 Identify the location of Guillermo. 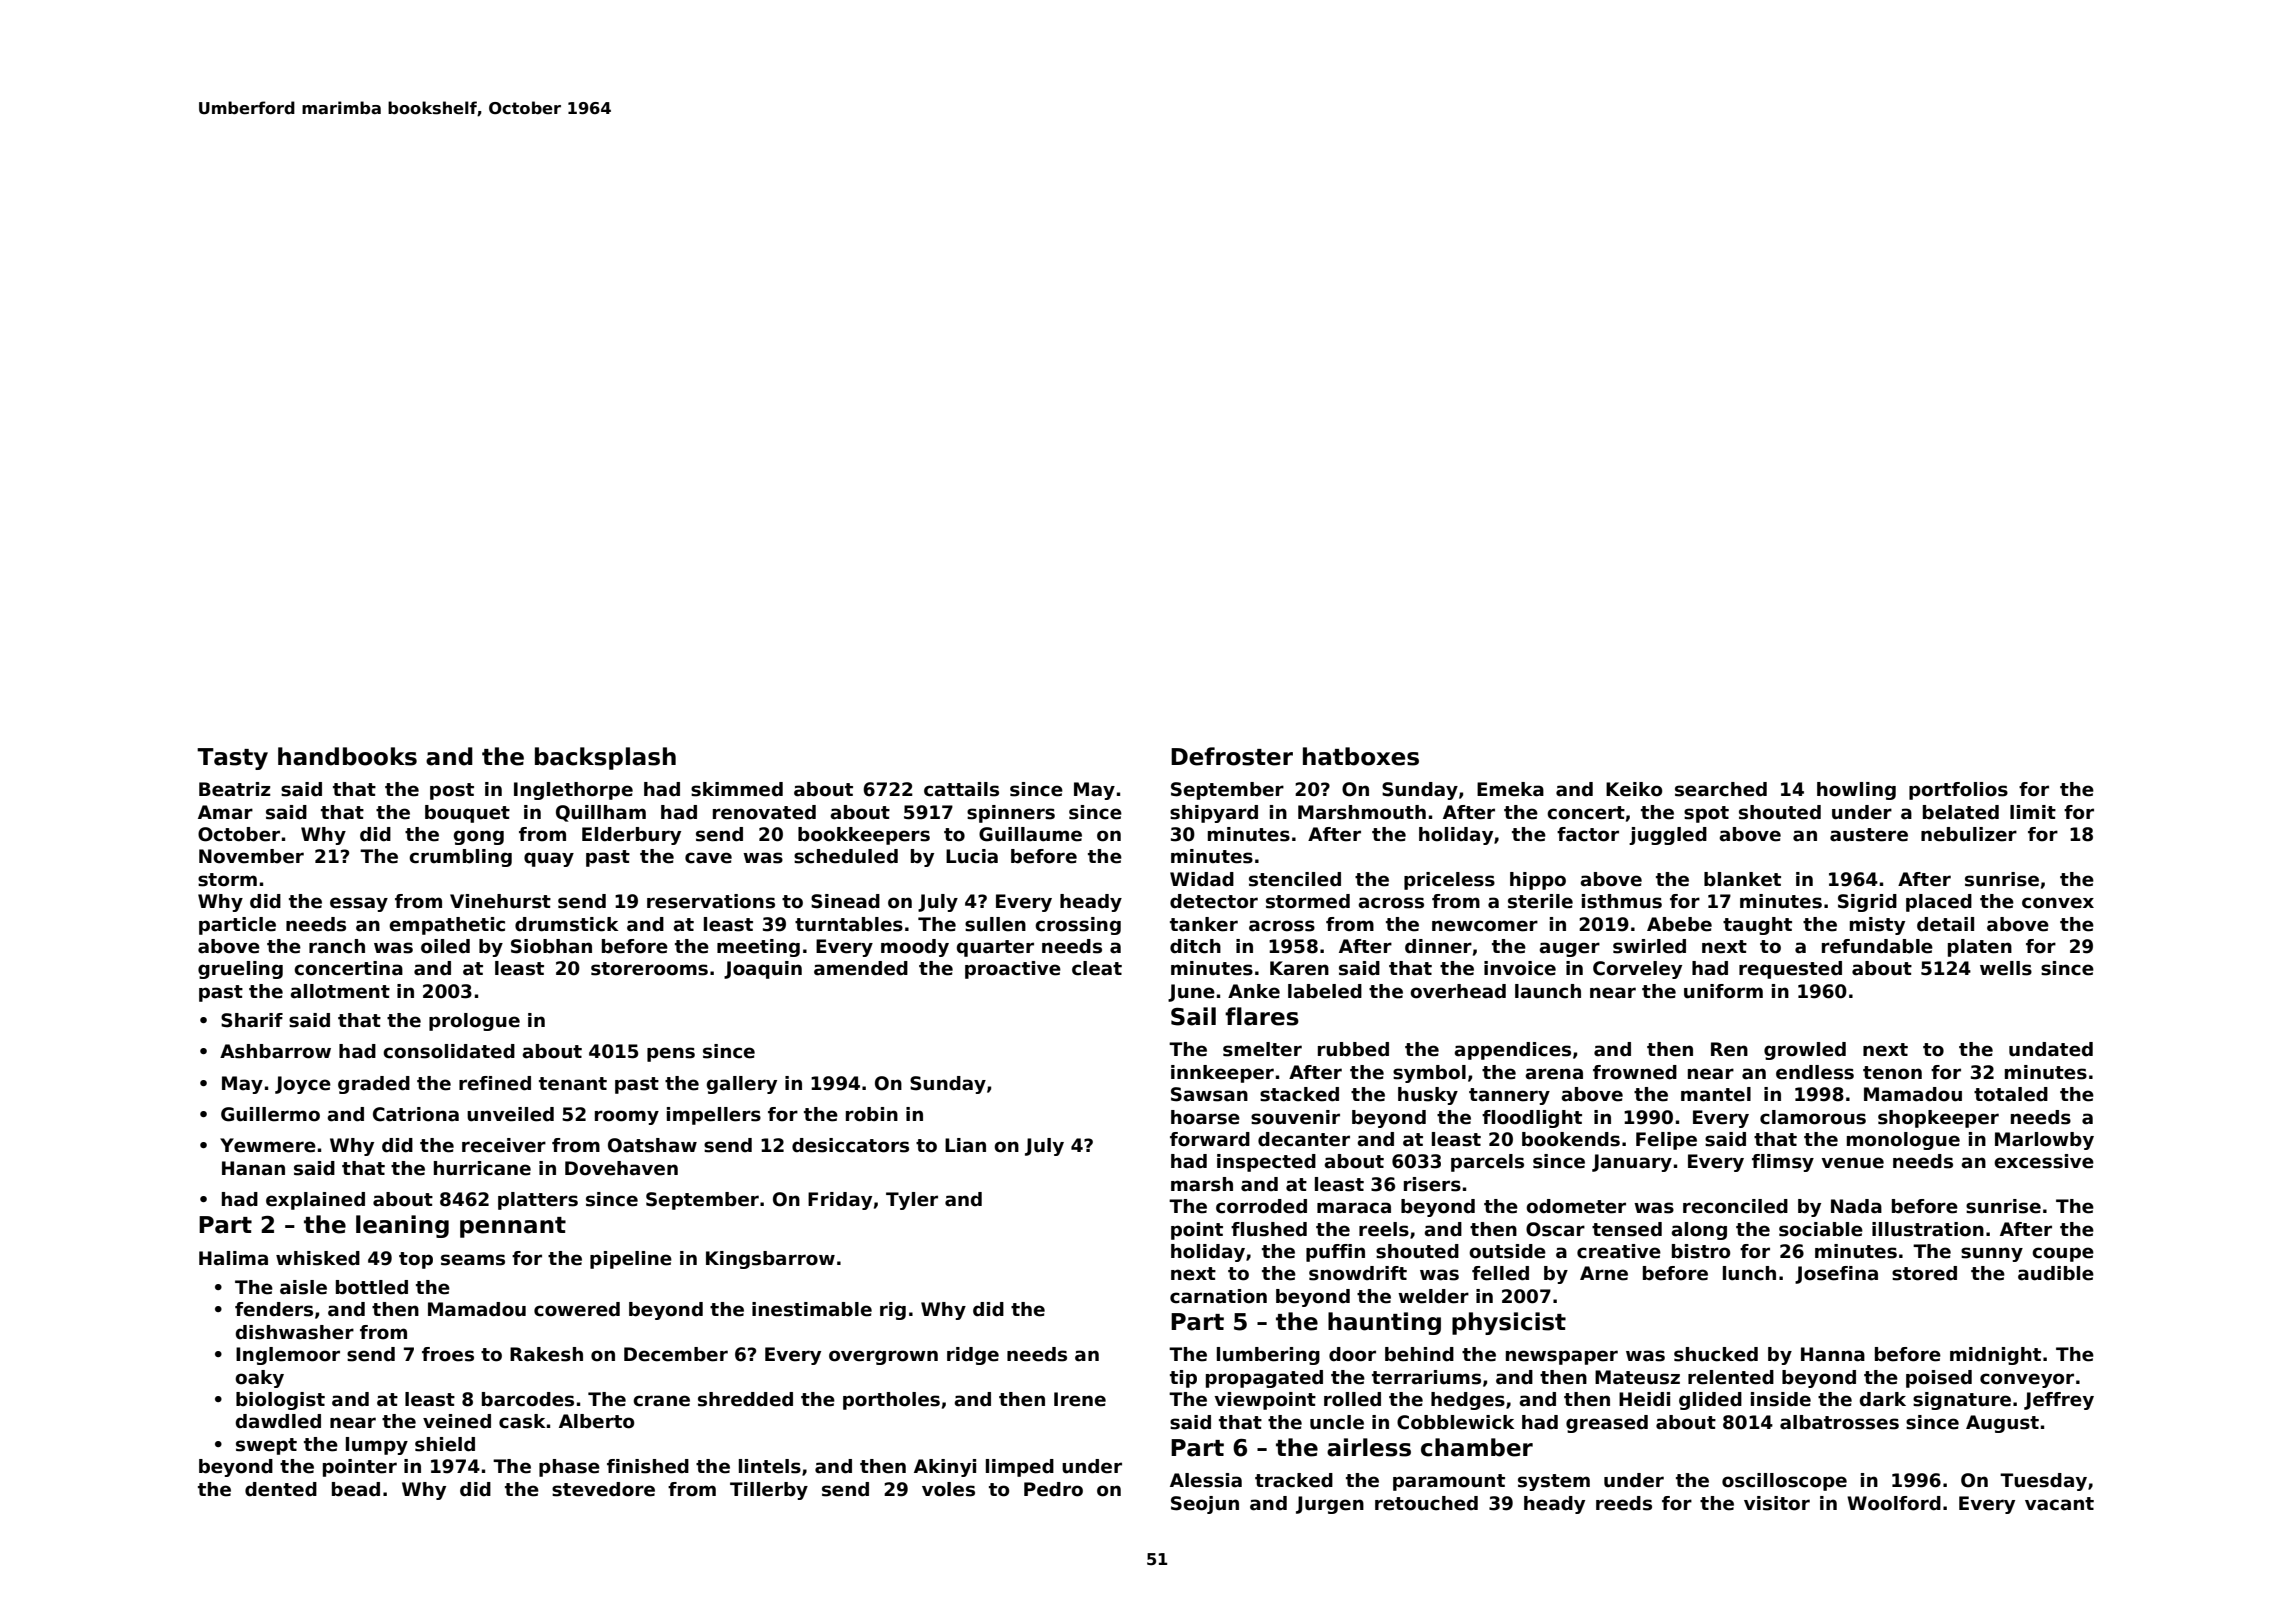
(270, 1114).
